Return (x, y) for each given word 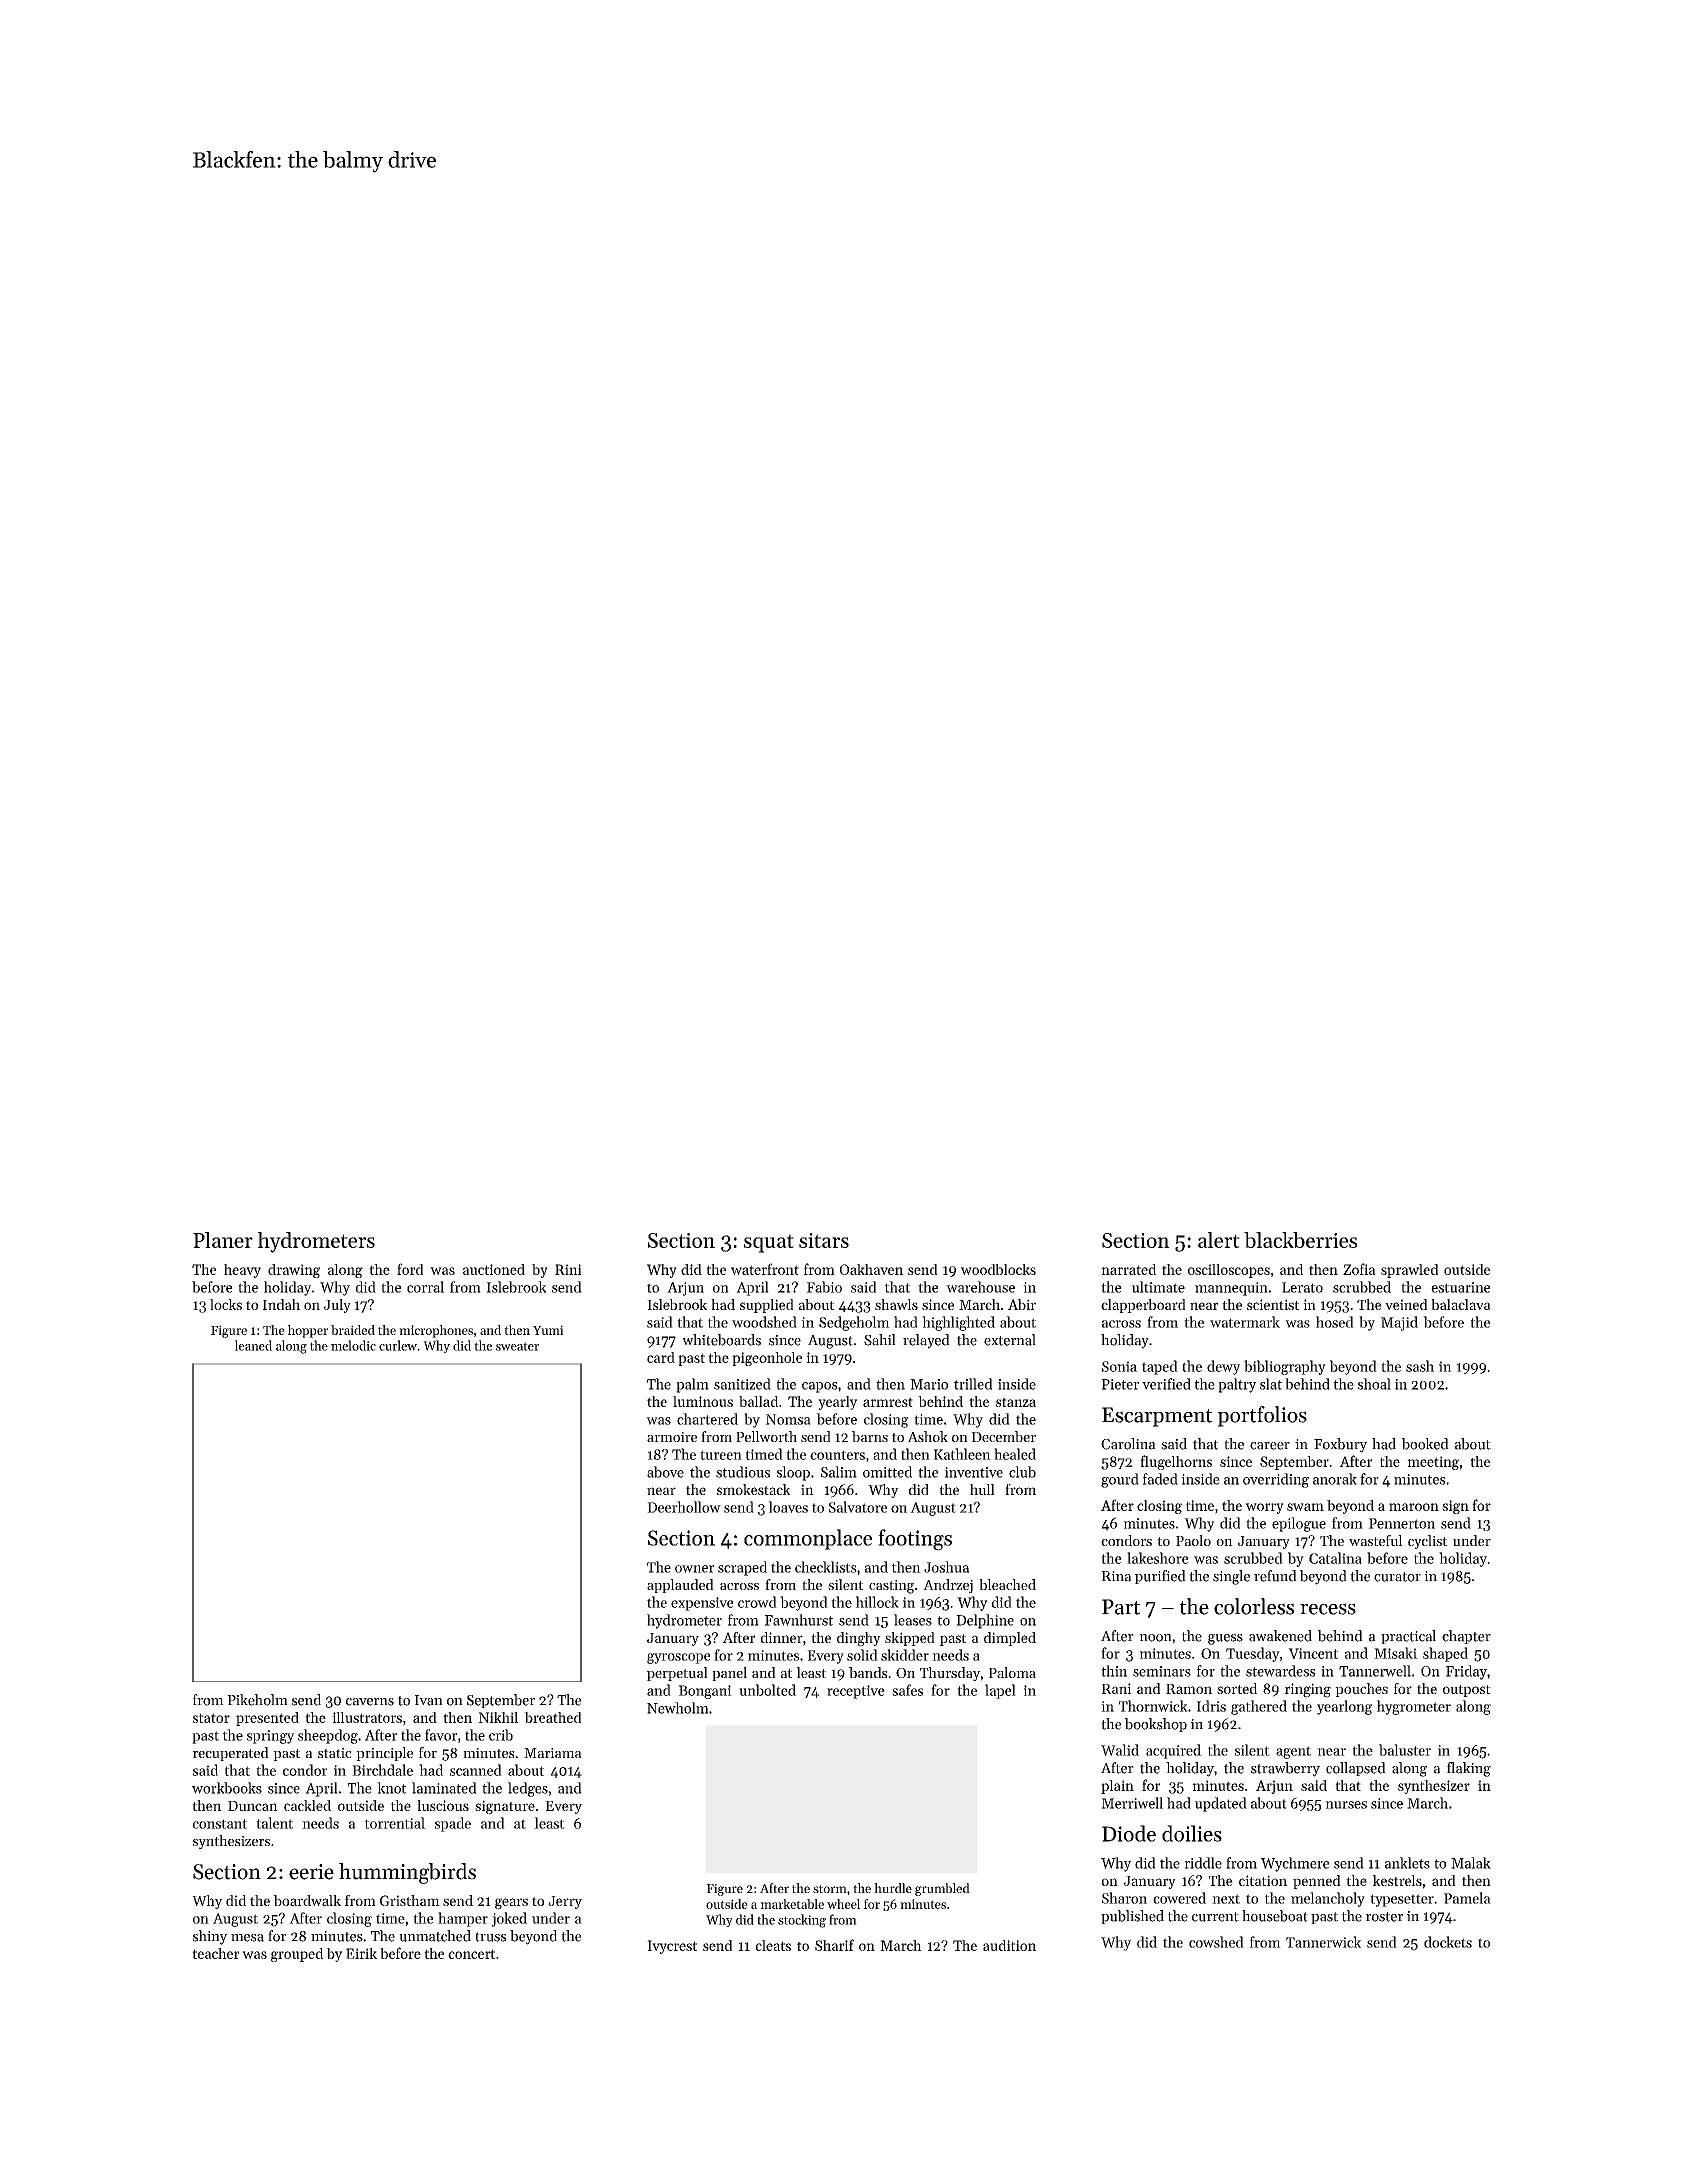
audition (1009, 1945)
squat (769, 1243)
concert (472, 1954)
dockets (1448, 1942)
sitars (824, 1240)
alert (1219, 1240)
